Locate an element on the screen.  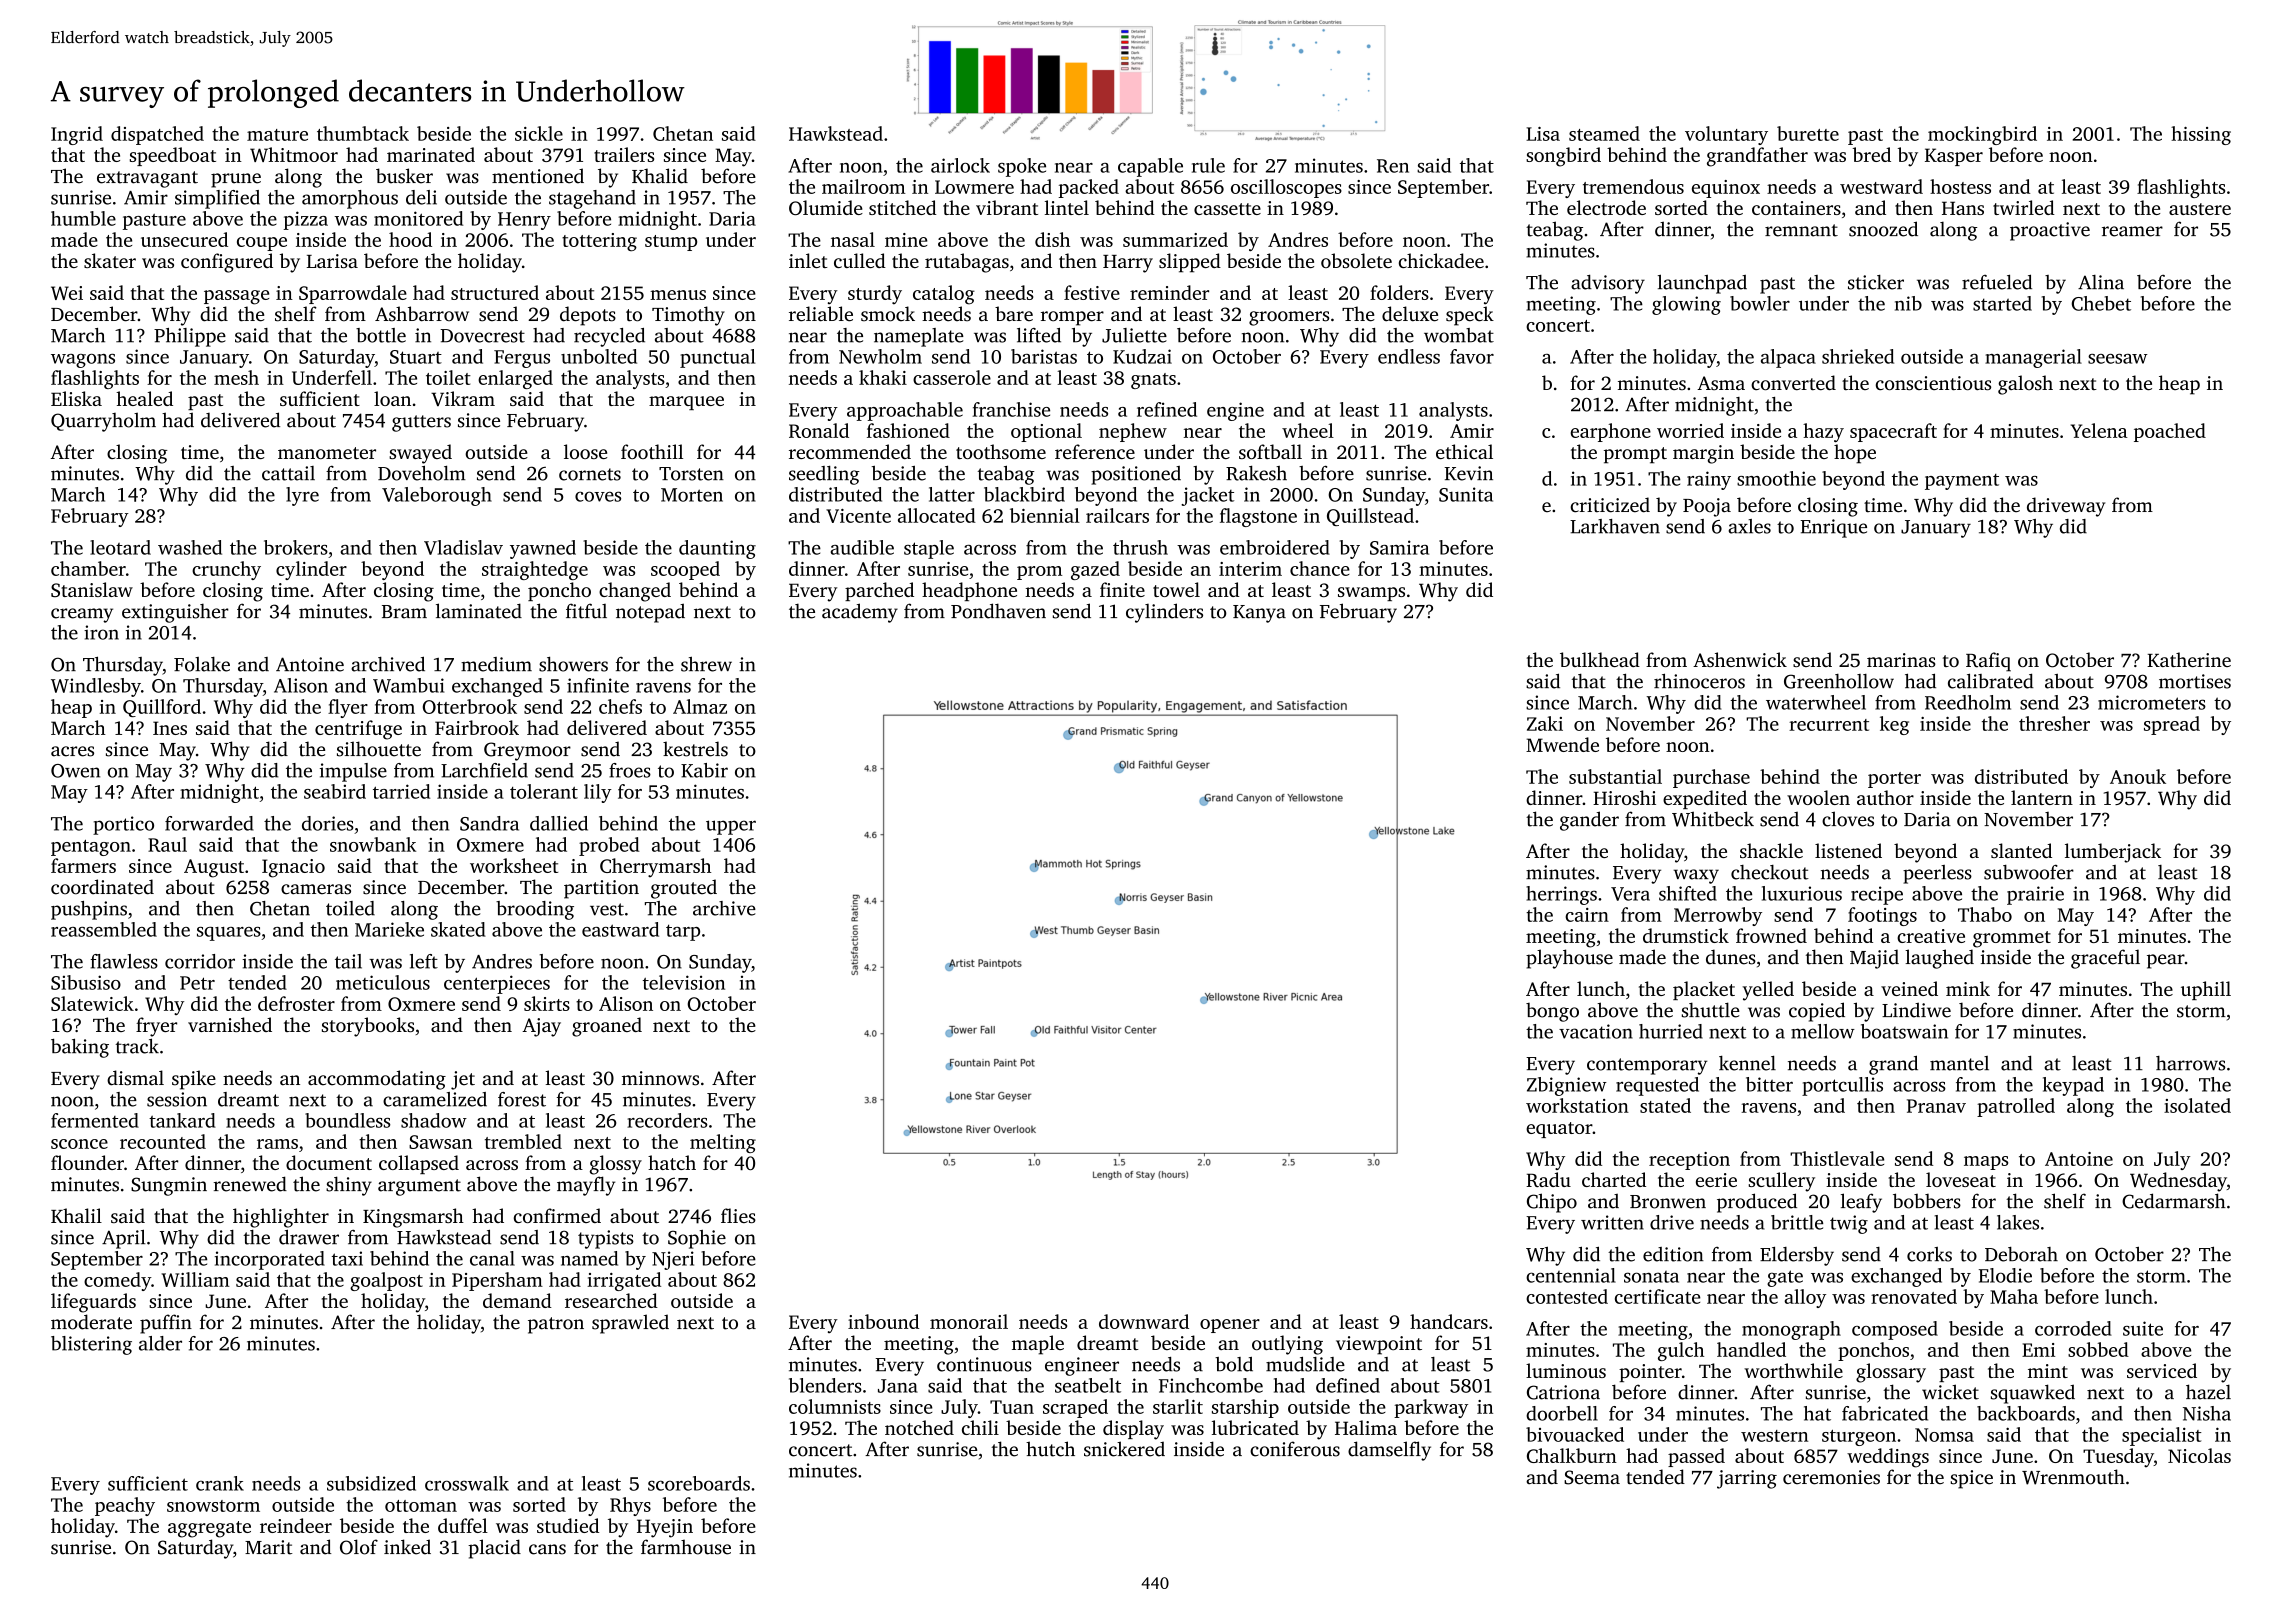
marinas is located at coordinates (1901, 660).
